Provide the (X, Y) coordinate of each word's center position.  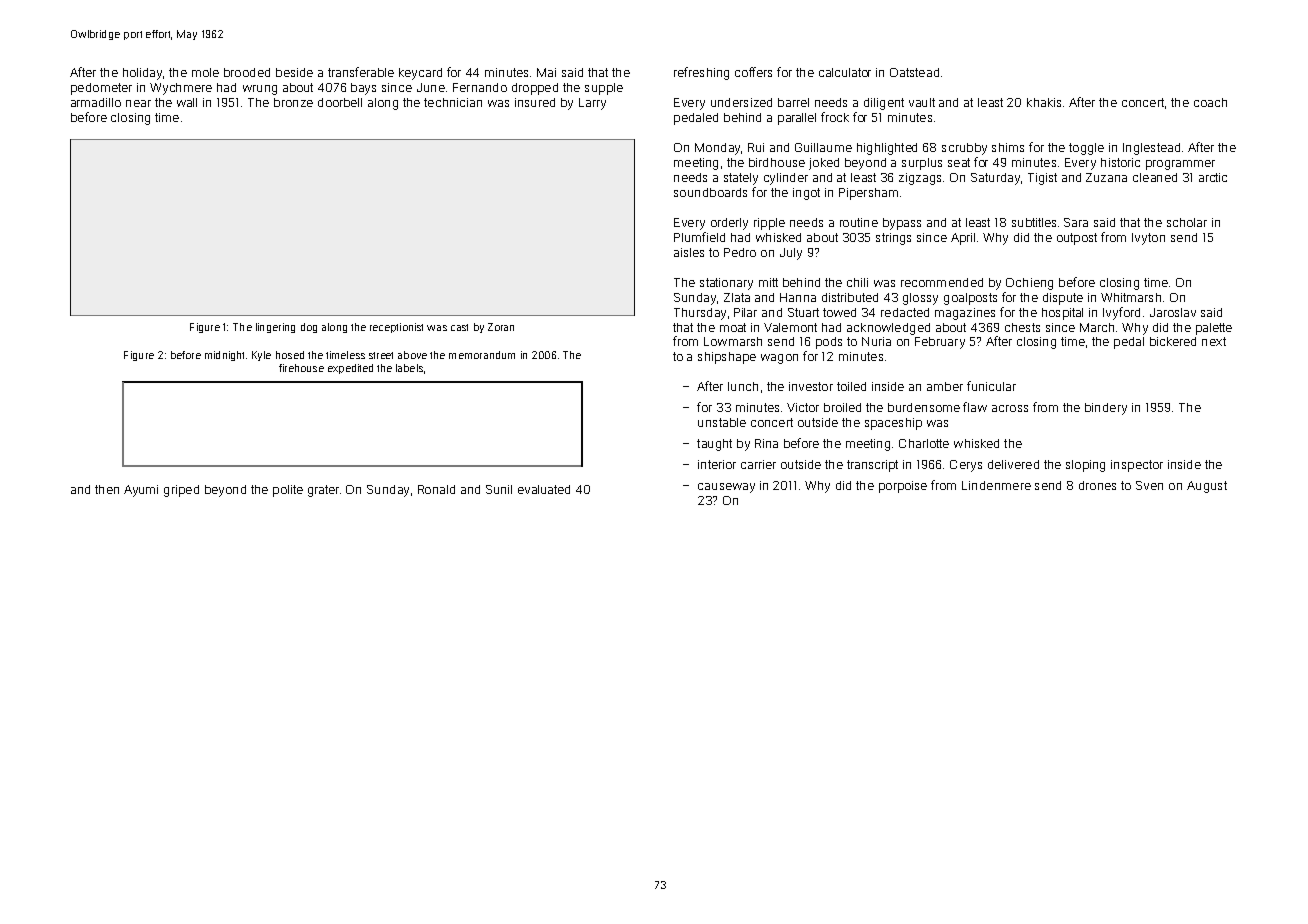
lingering (275, 328)
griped (181, 491)
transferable (361, 72)
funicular (991, 386)
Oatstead (914, 72)
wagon (779, 359)
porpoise (903, 487)
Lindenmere (996, 485)
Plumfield (699, 237)
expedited (350, 369)
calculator (845, 72)
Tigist (1042, 179)
